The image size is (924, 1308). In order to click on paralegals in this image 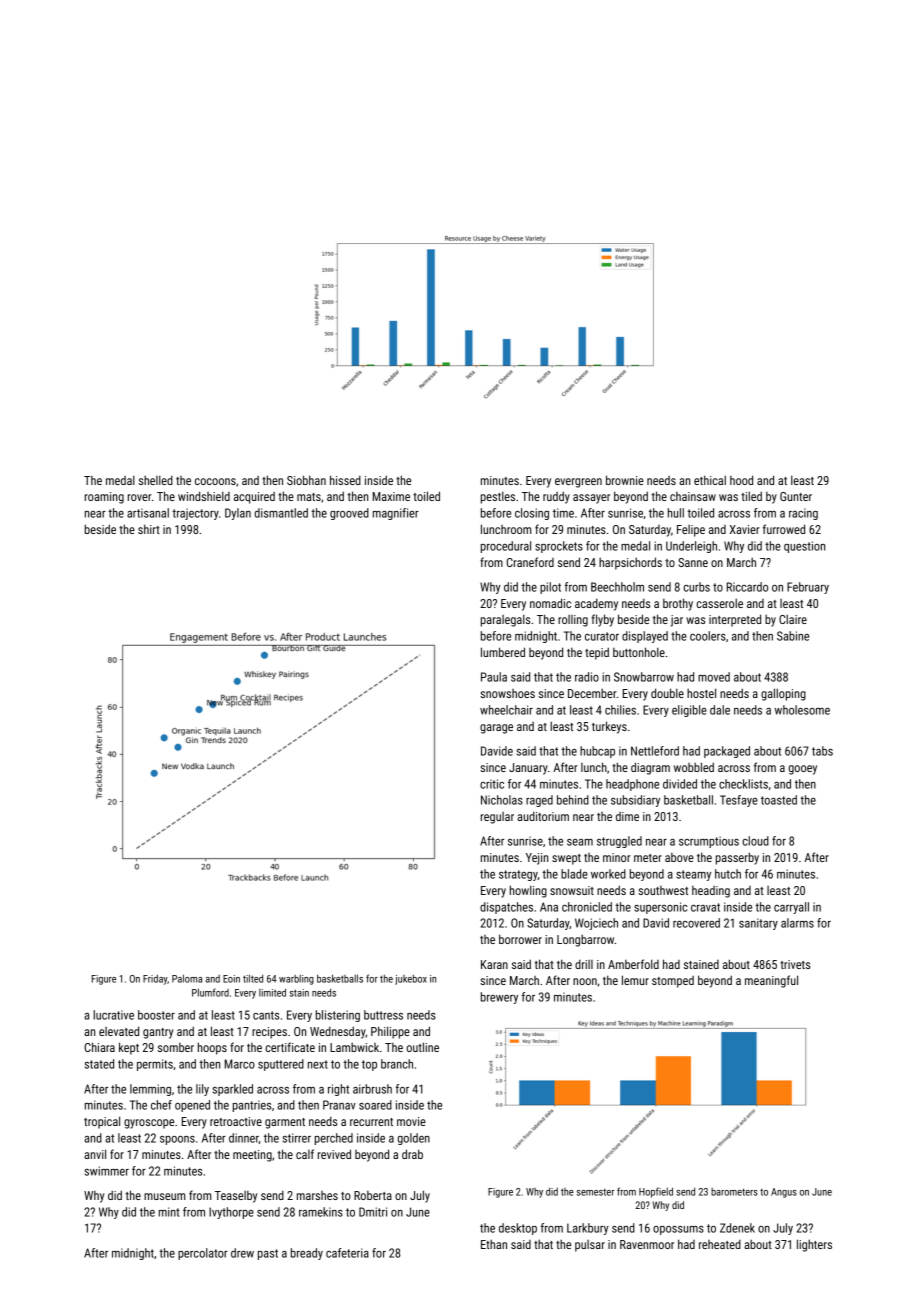, I will do `click(505, 620)`.
